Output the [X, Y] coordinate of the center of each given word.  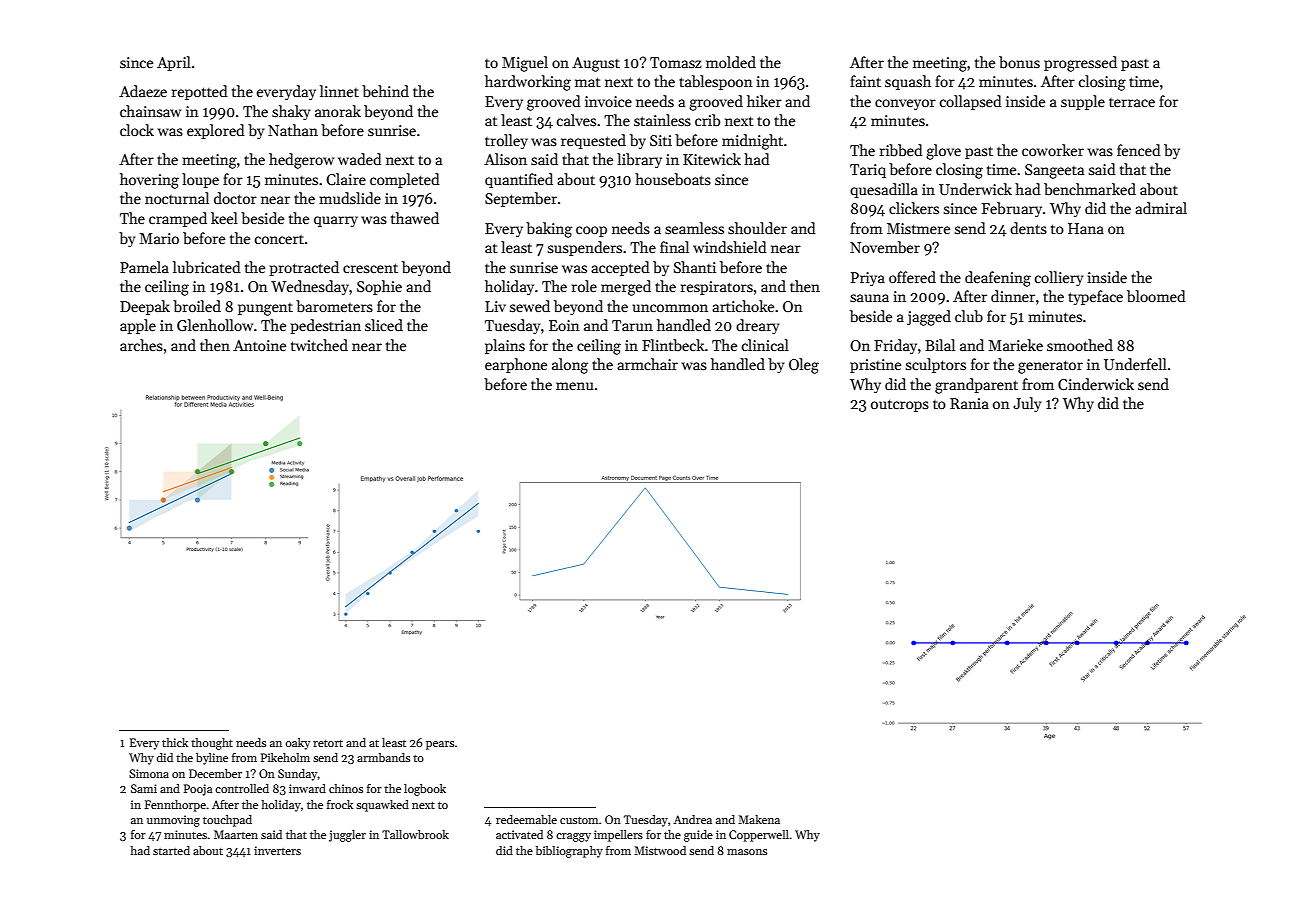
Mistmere [918, 228]
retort [328, 743]
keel [224, 218]
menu [575, 386]
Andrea [692, 819]
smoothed [1080, 345]
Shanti [695, 267]
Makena [759, 819]
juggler [347, 836]
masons [747, 852]
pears [440, 745]
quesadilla [884, 190]
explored [216, 131]
